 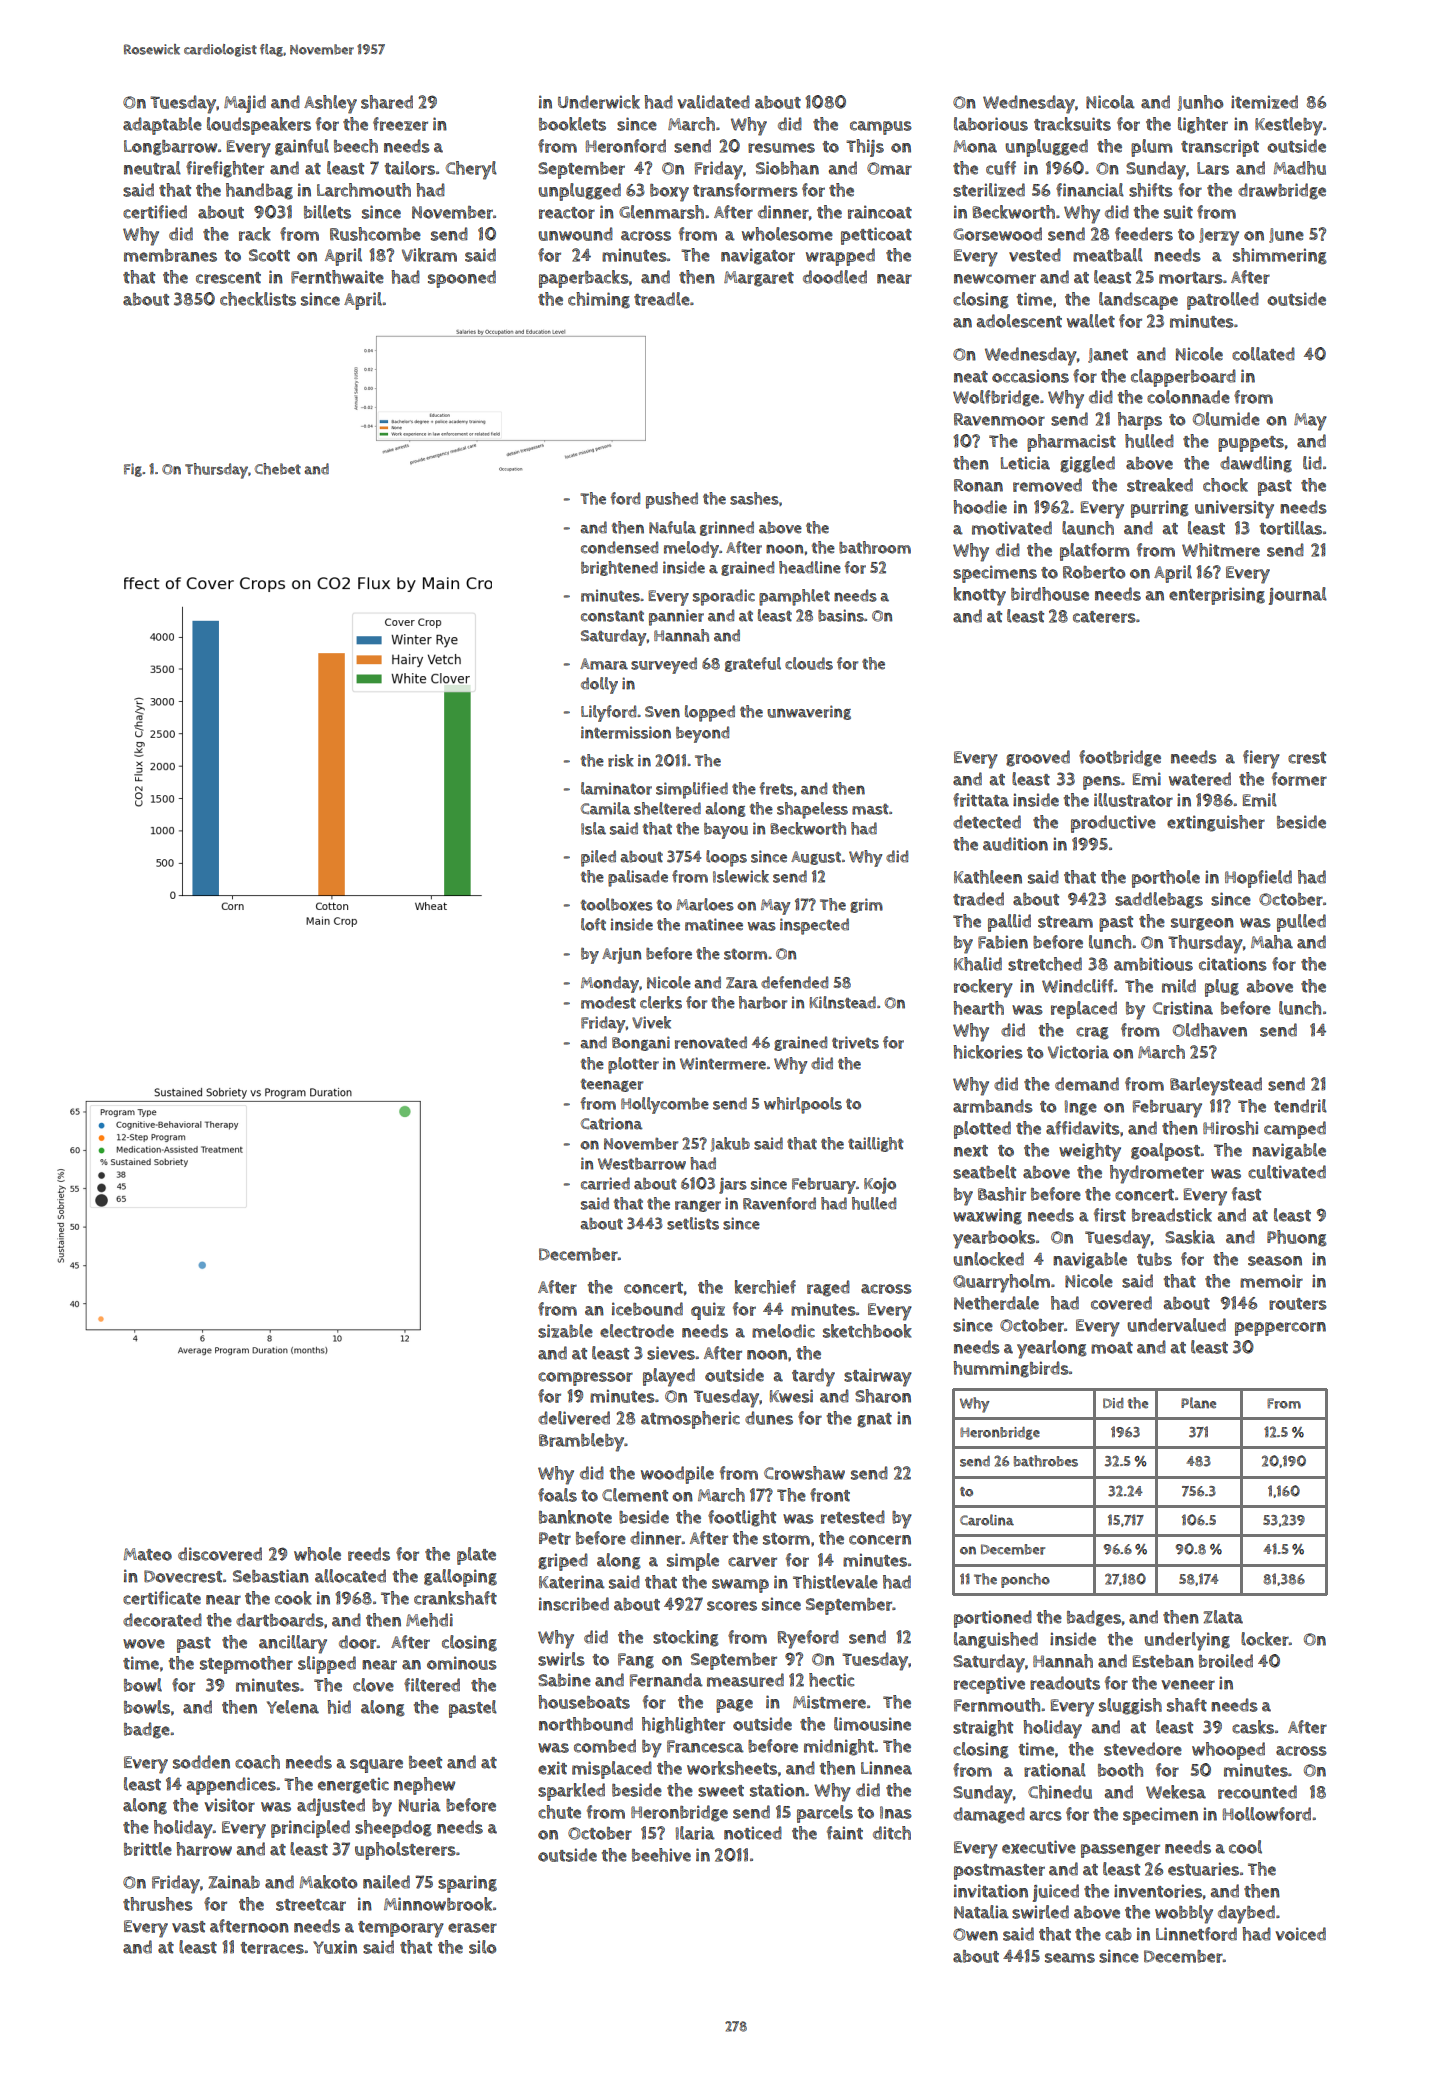 I want to click on seams, so click(x=1070, y=1958).
